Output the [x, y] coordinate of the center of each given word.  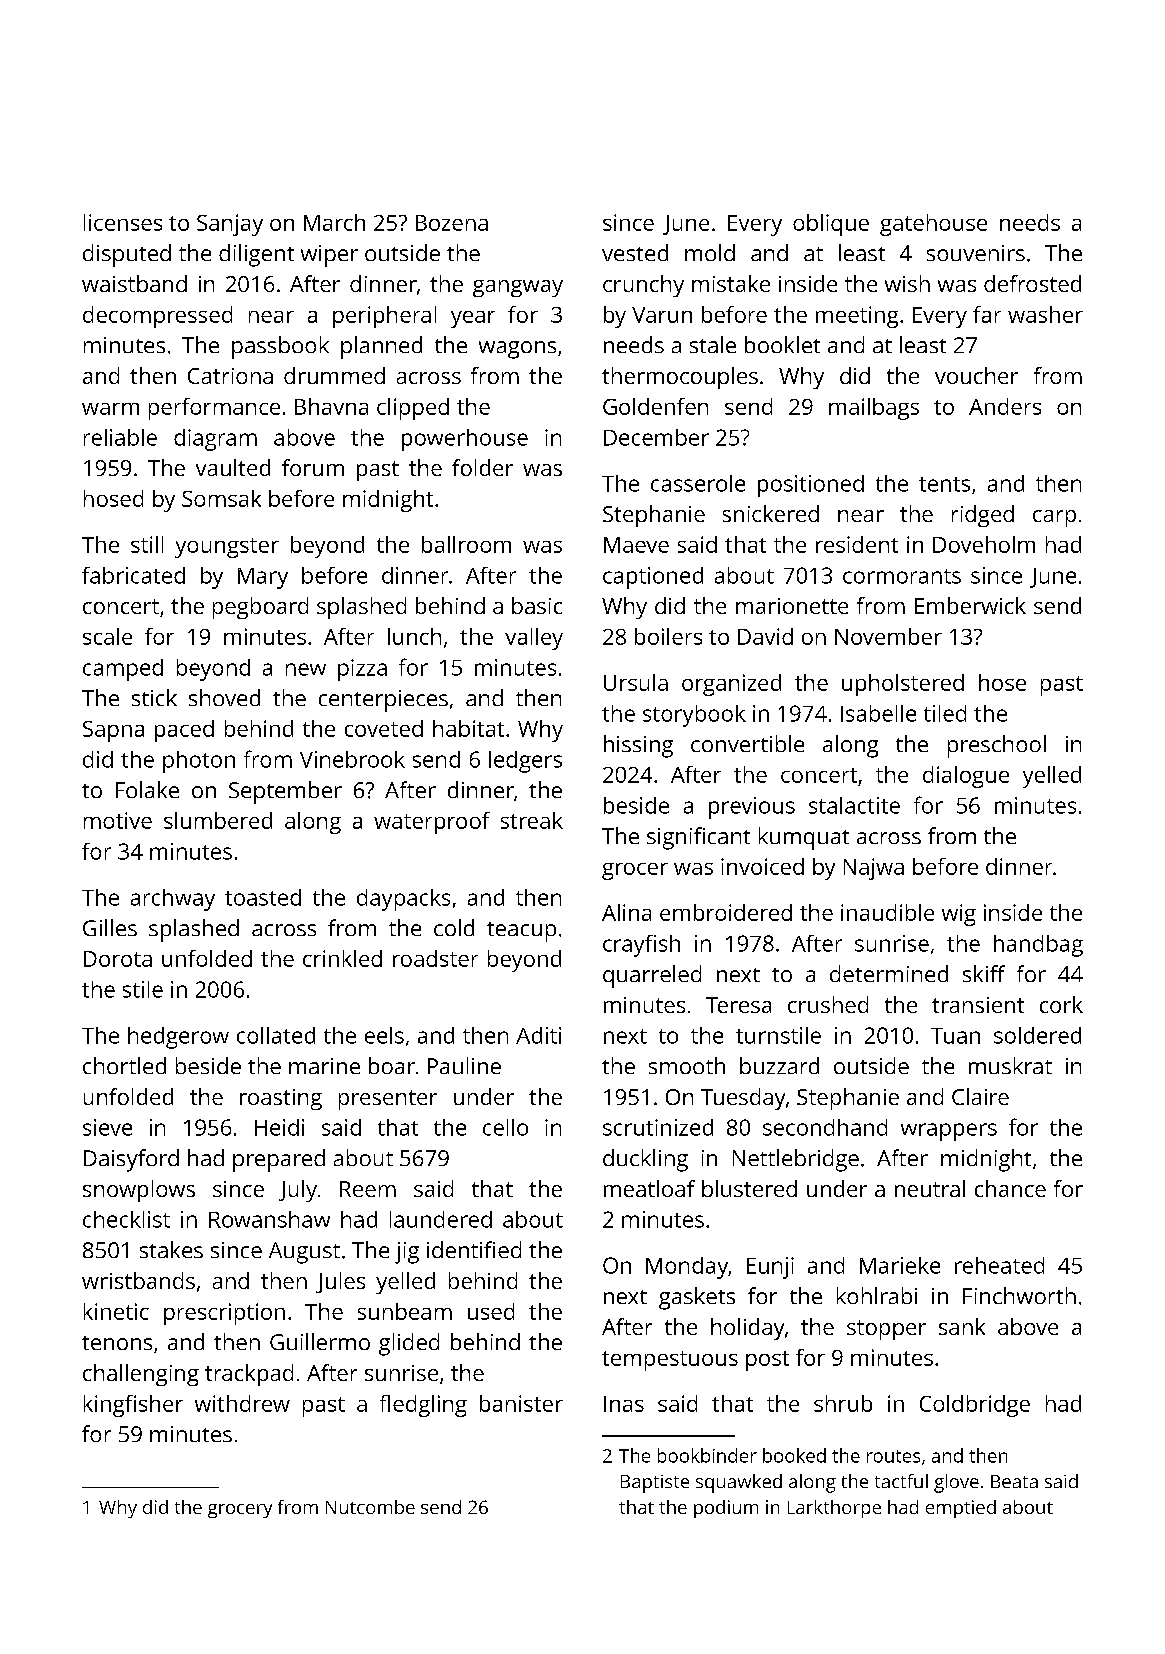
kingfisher [133, 1406]
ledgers [525, 762]
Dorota [118, 959]
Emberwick [970, 605]
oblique [831, 225]
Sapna [113, 731]
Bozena [452, 223]
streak [532, 820]
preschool [997, 746]
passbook [280, 347]
